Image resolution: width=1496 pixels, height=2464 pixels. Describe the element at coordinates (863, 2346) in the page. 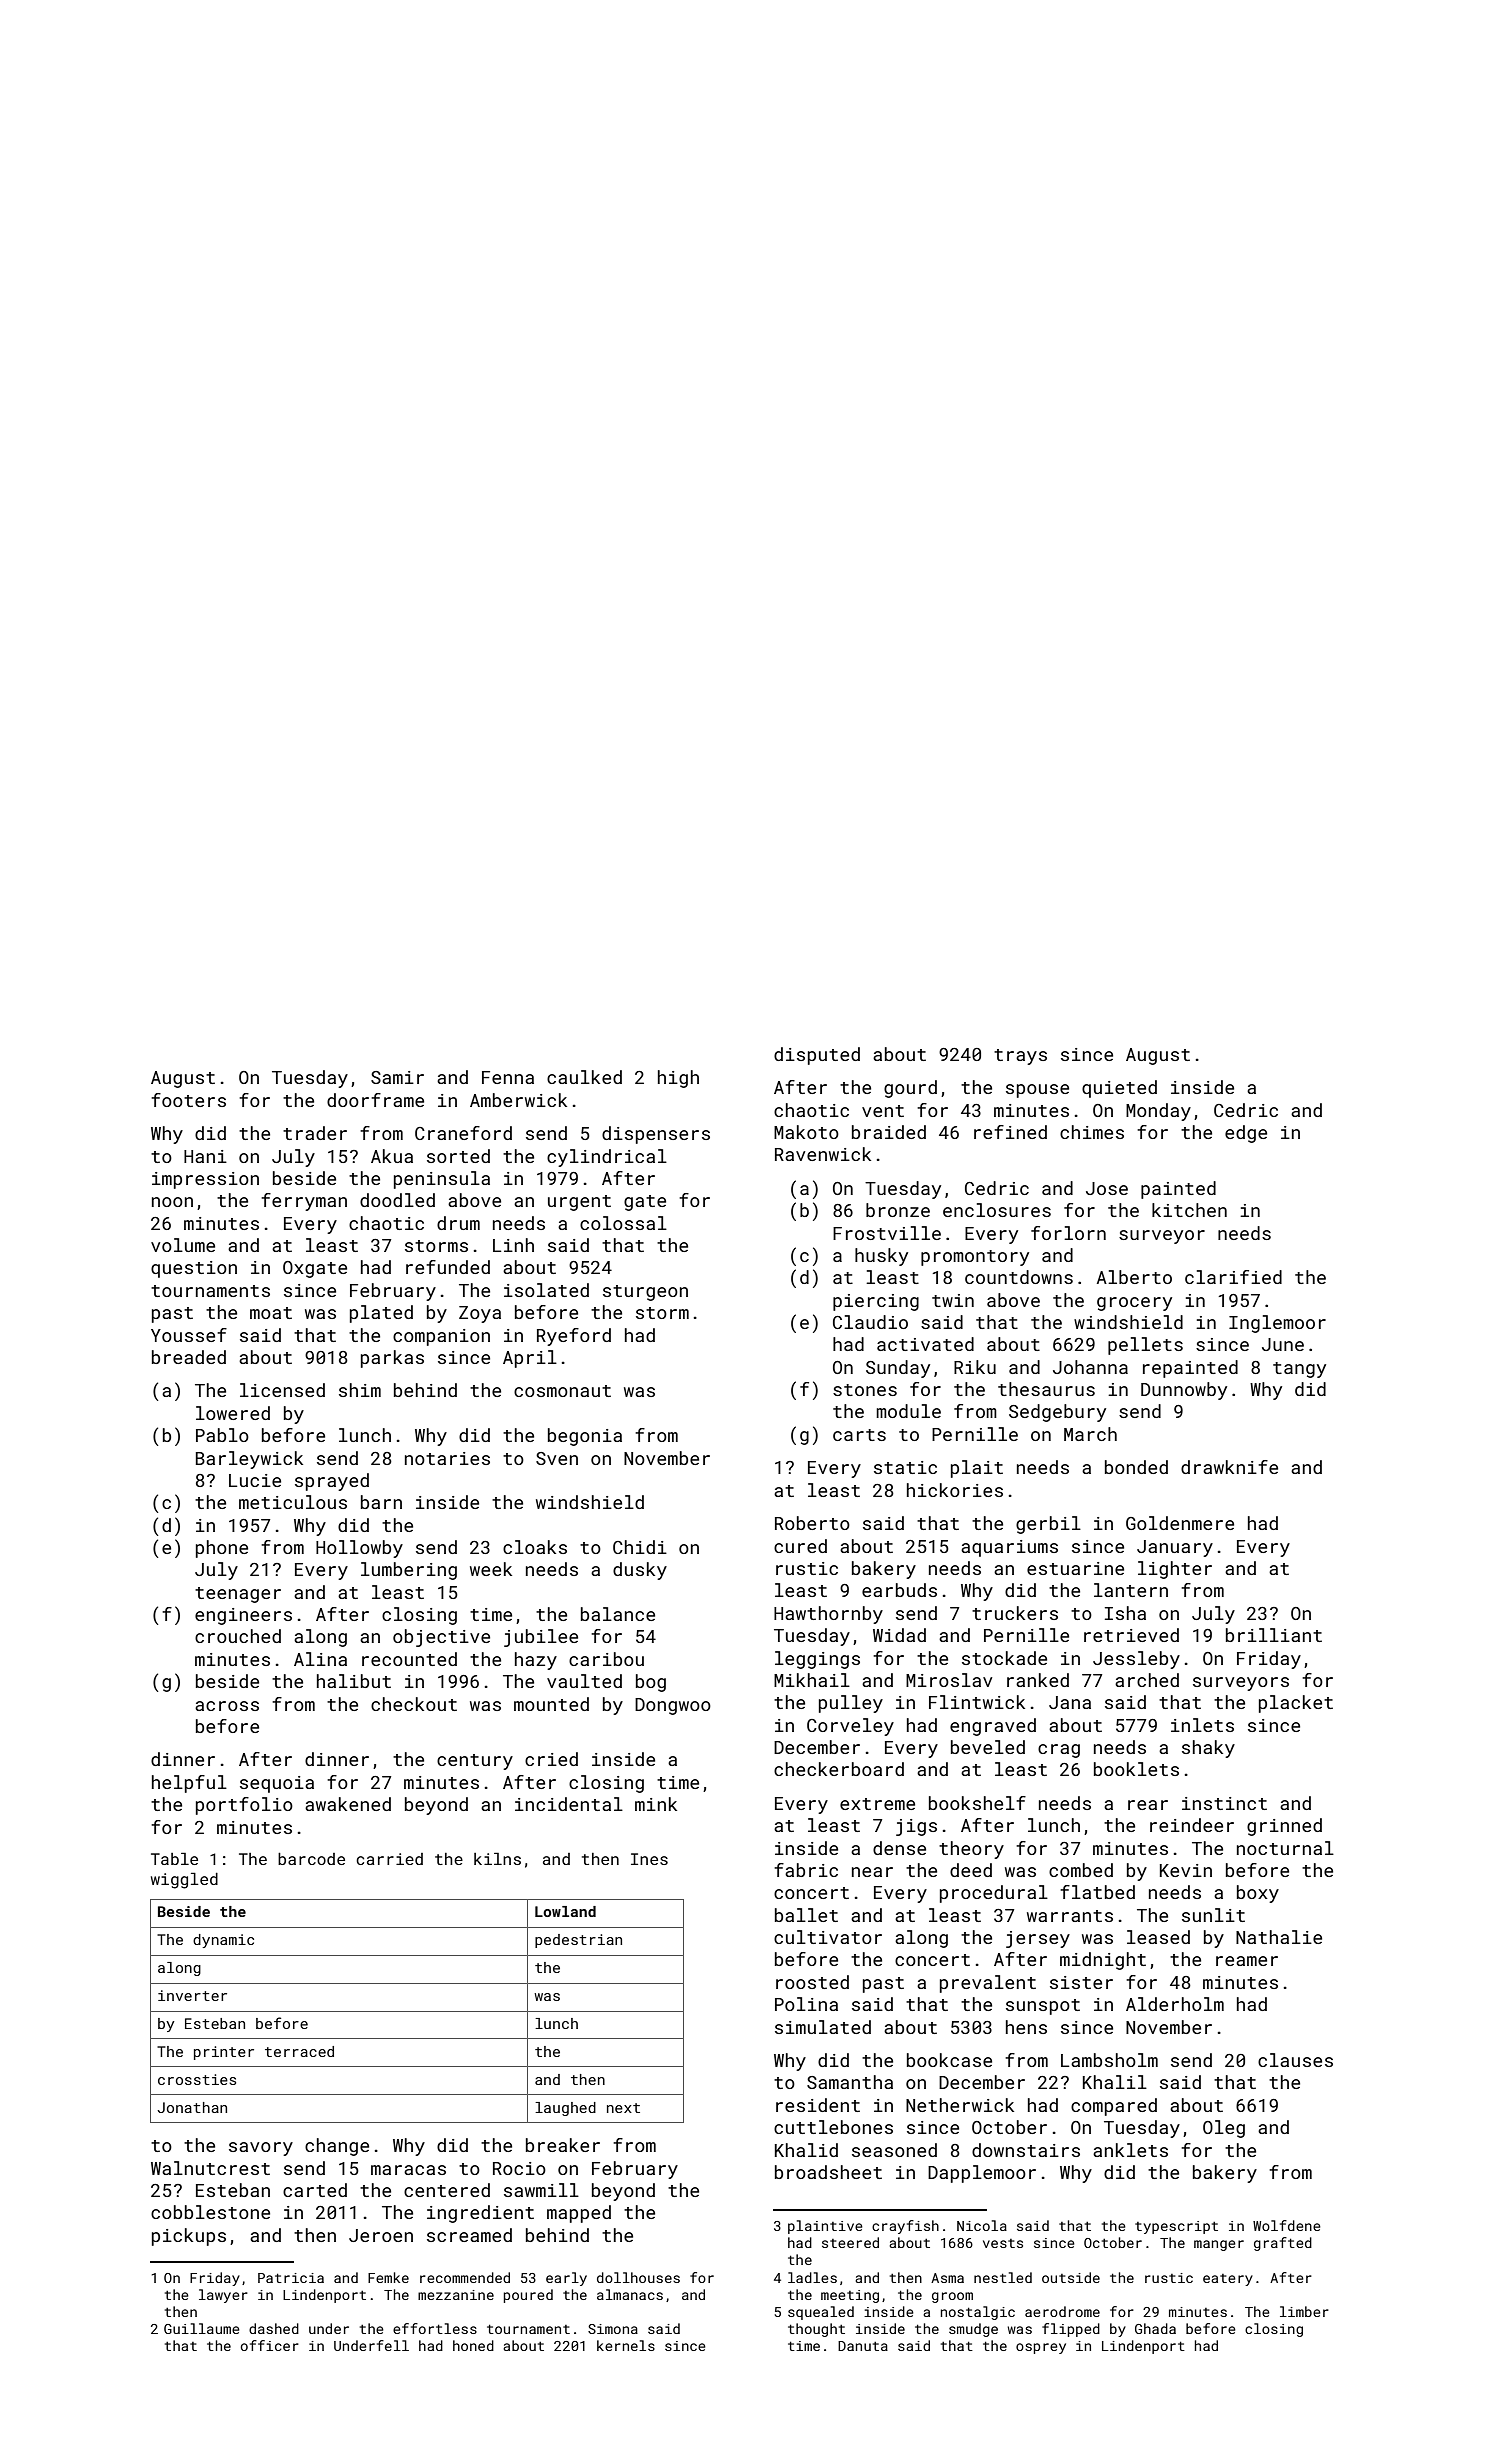

I see `Danuta` at that location.
